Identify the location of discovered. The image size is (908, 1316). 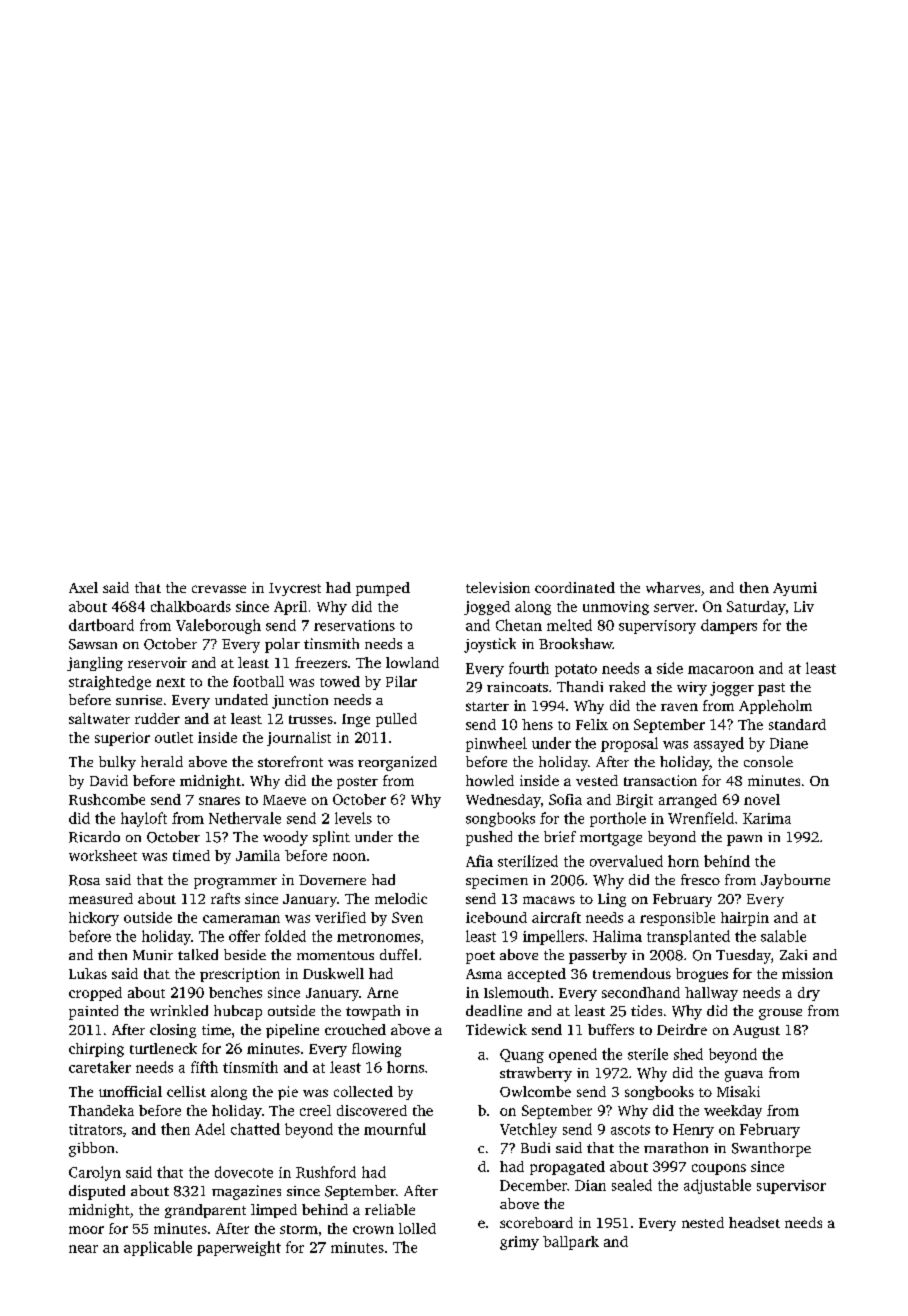
(372, 1110).
